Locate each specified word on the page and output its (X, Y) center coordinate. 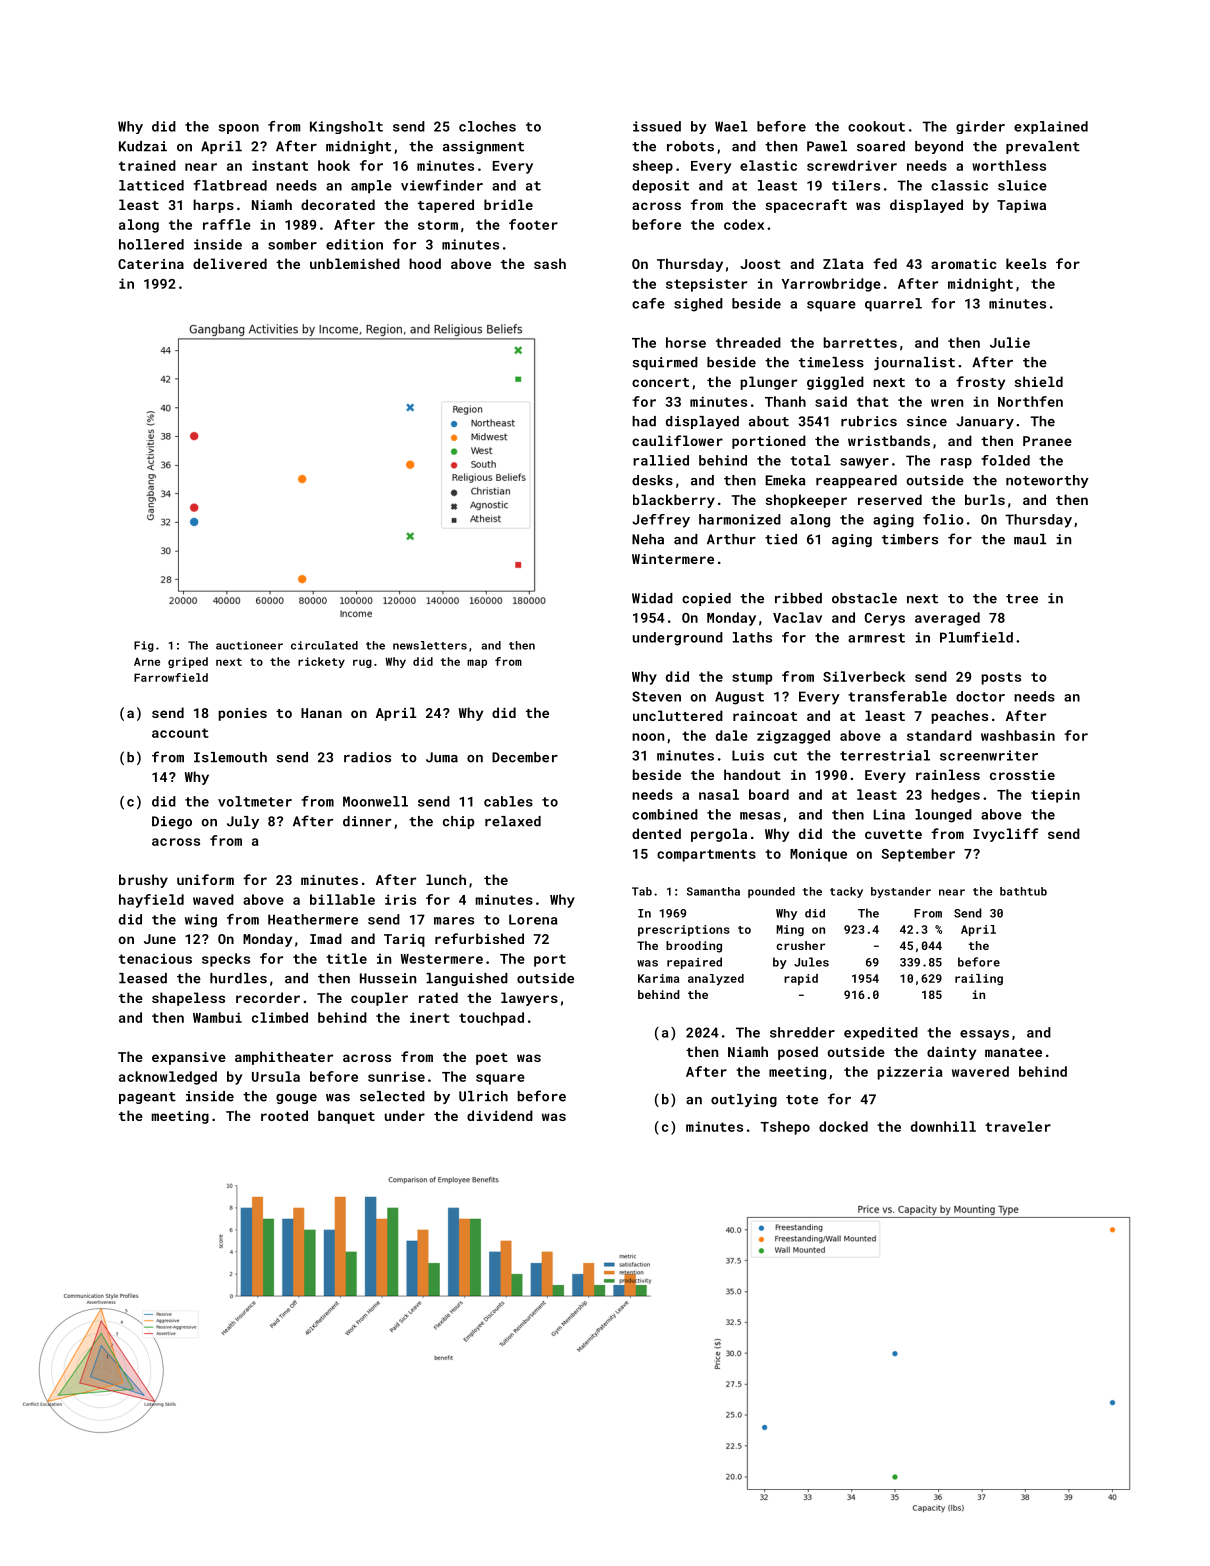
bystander (901, 892)
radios (367, 757)
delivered (230, 263)
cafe (648, 303)
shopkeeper (806, 501)
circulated (324, 645)
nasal (719, 794)
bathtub (1023, 891)
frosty (980, 383)
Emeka (785, 480)
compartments (706, 855)
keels (1026, 263)
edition (354, 244)
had (644, 421)
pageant (147, 1098)
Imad (326, 938)
